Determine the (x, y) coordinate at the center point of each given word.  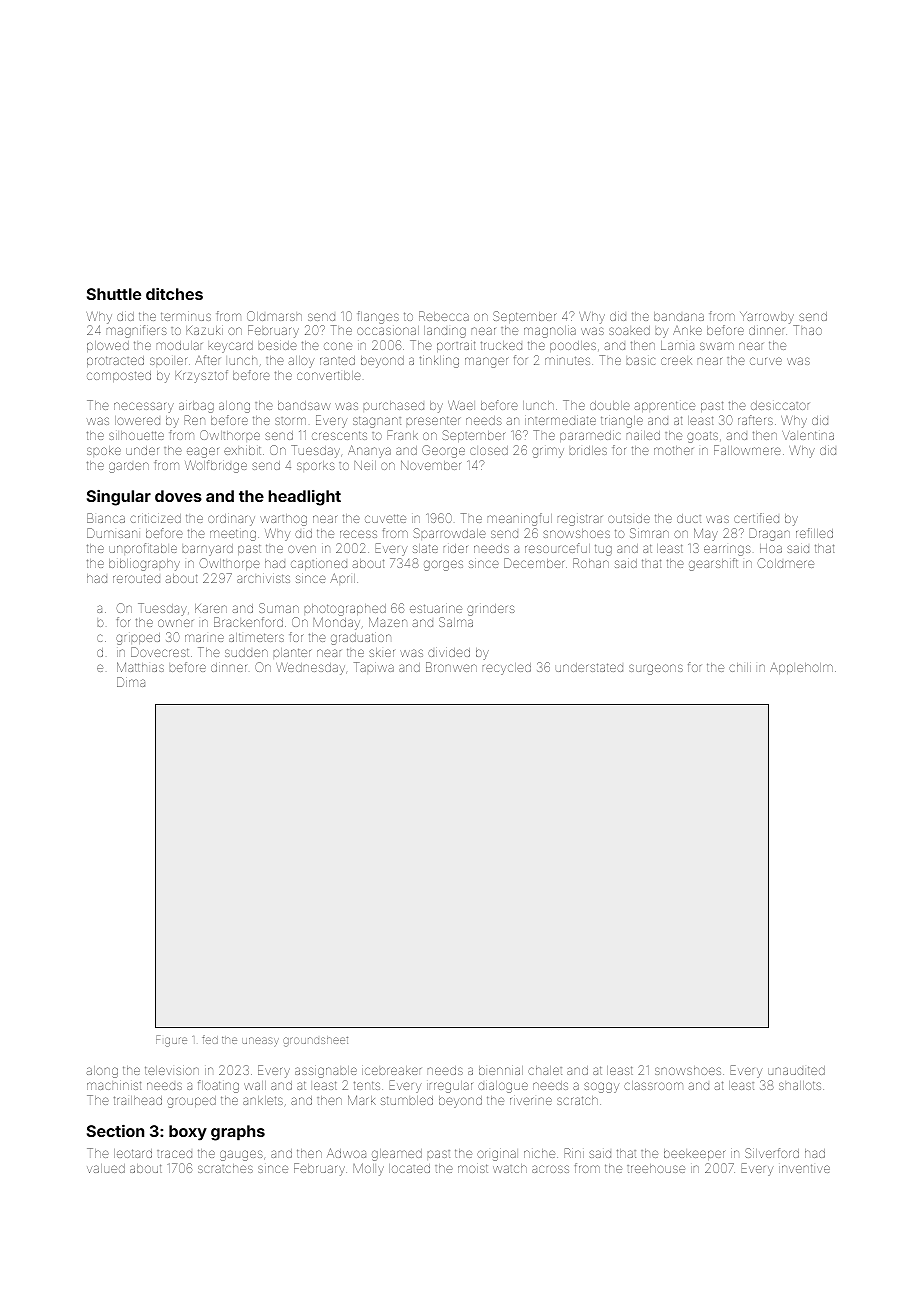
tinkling (439, 362)
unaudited (796, 1070)
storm (290, 421)
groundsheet (315, 1041)
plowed (108, 346)
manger (486, 362)
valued (106, 1168)
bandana (679, 316)
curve (766, 361)
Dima (131, 682)
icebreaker (391, 1070)
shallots (800, 1085)
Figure (171, 1041)
